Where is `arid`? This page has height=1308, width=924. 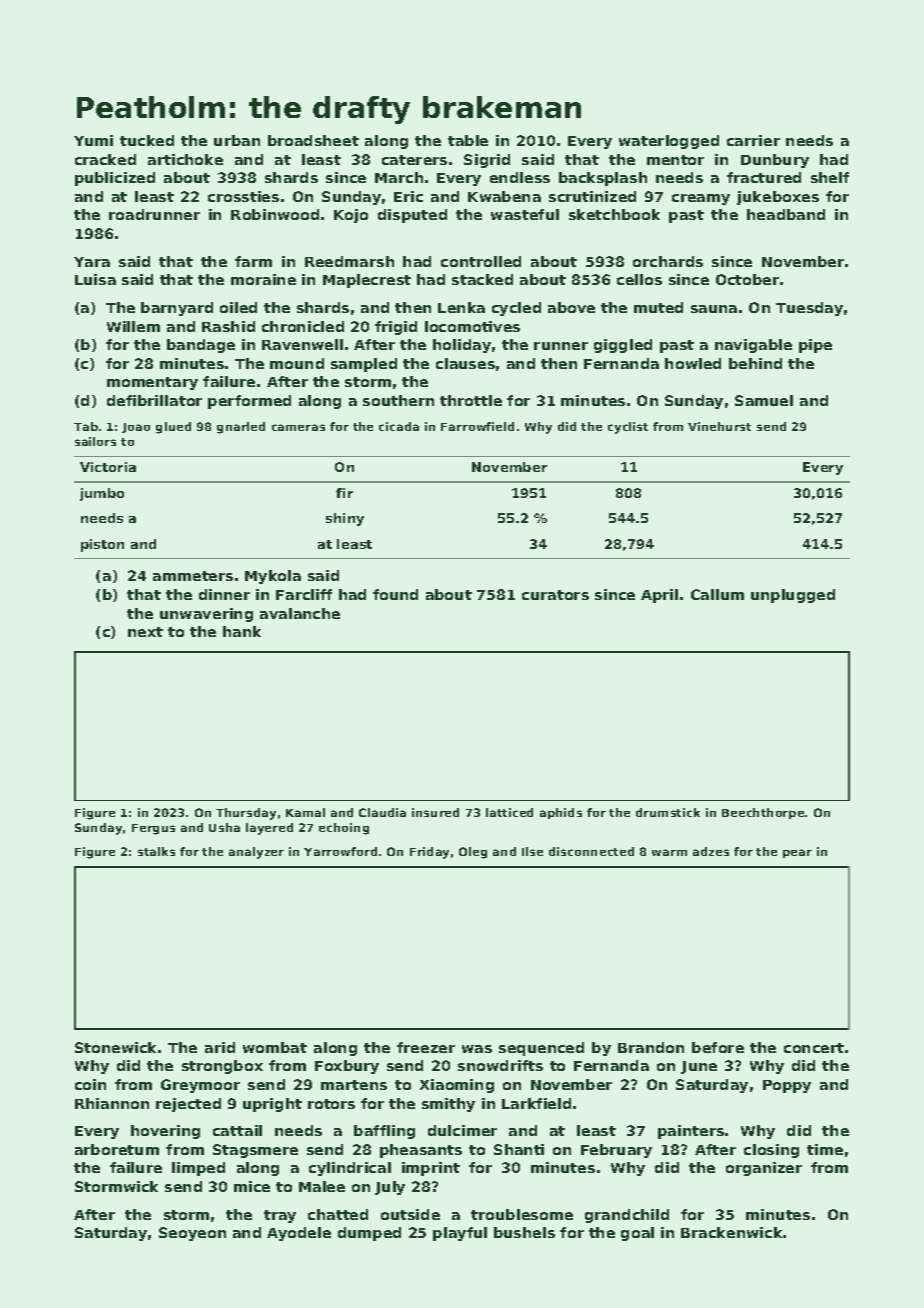
arid is located at coordinates (220, 1047).
